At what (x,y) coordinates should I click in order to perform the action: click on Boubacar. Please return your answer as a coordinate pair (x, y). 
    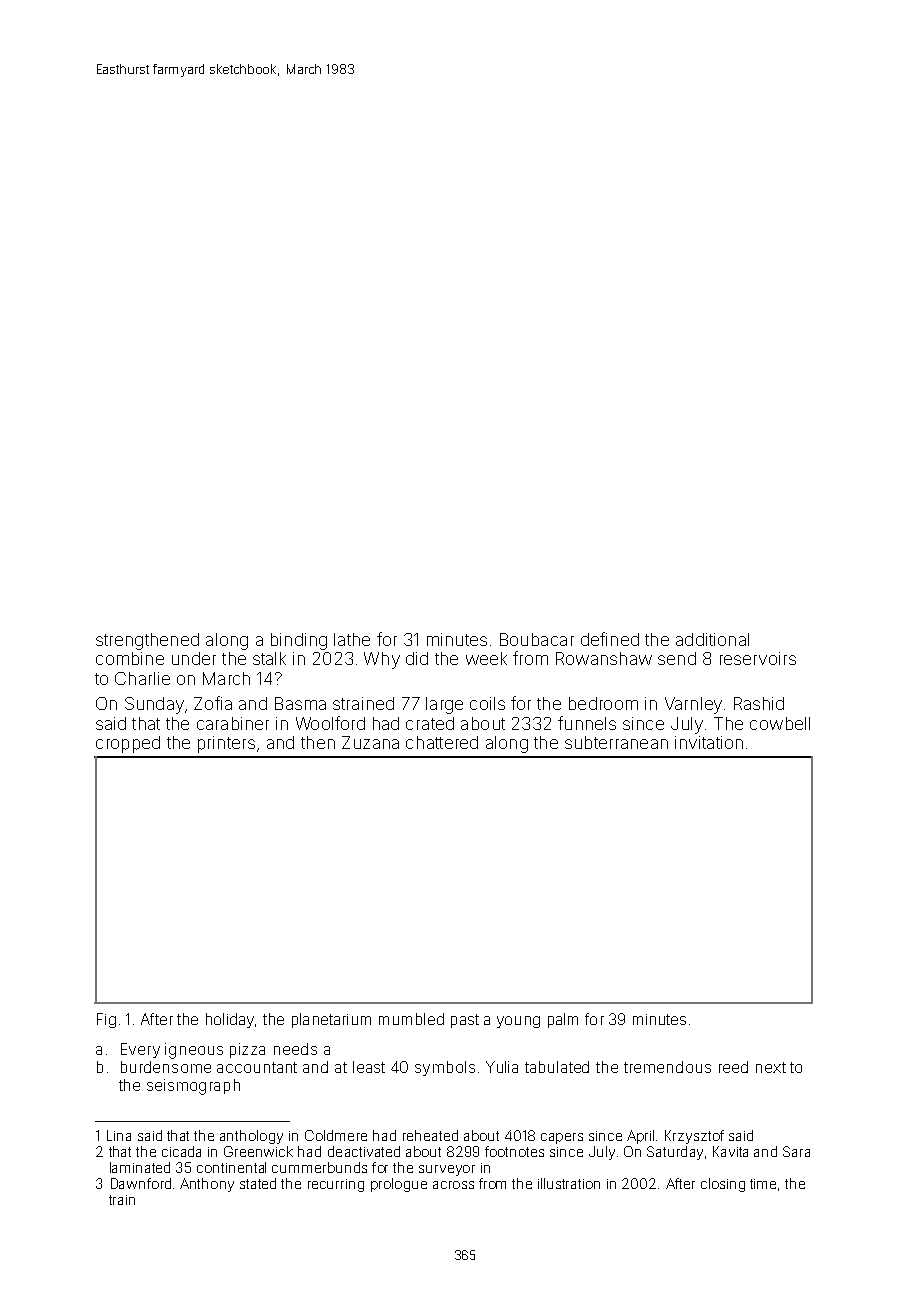
    Looking at the image, I should click on (537, 639).
